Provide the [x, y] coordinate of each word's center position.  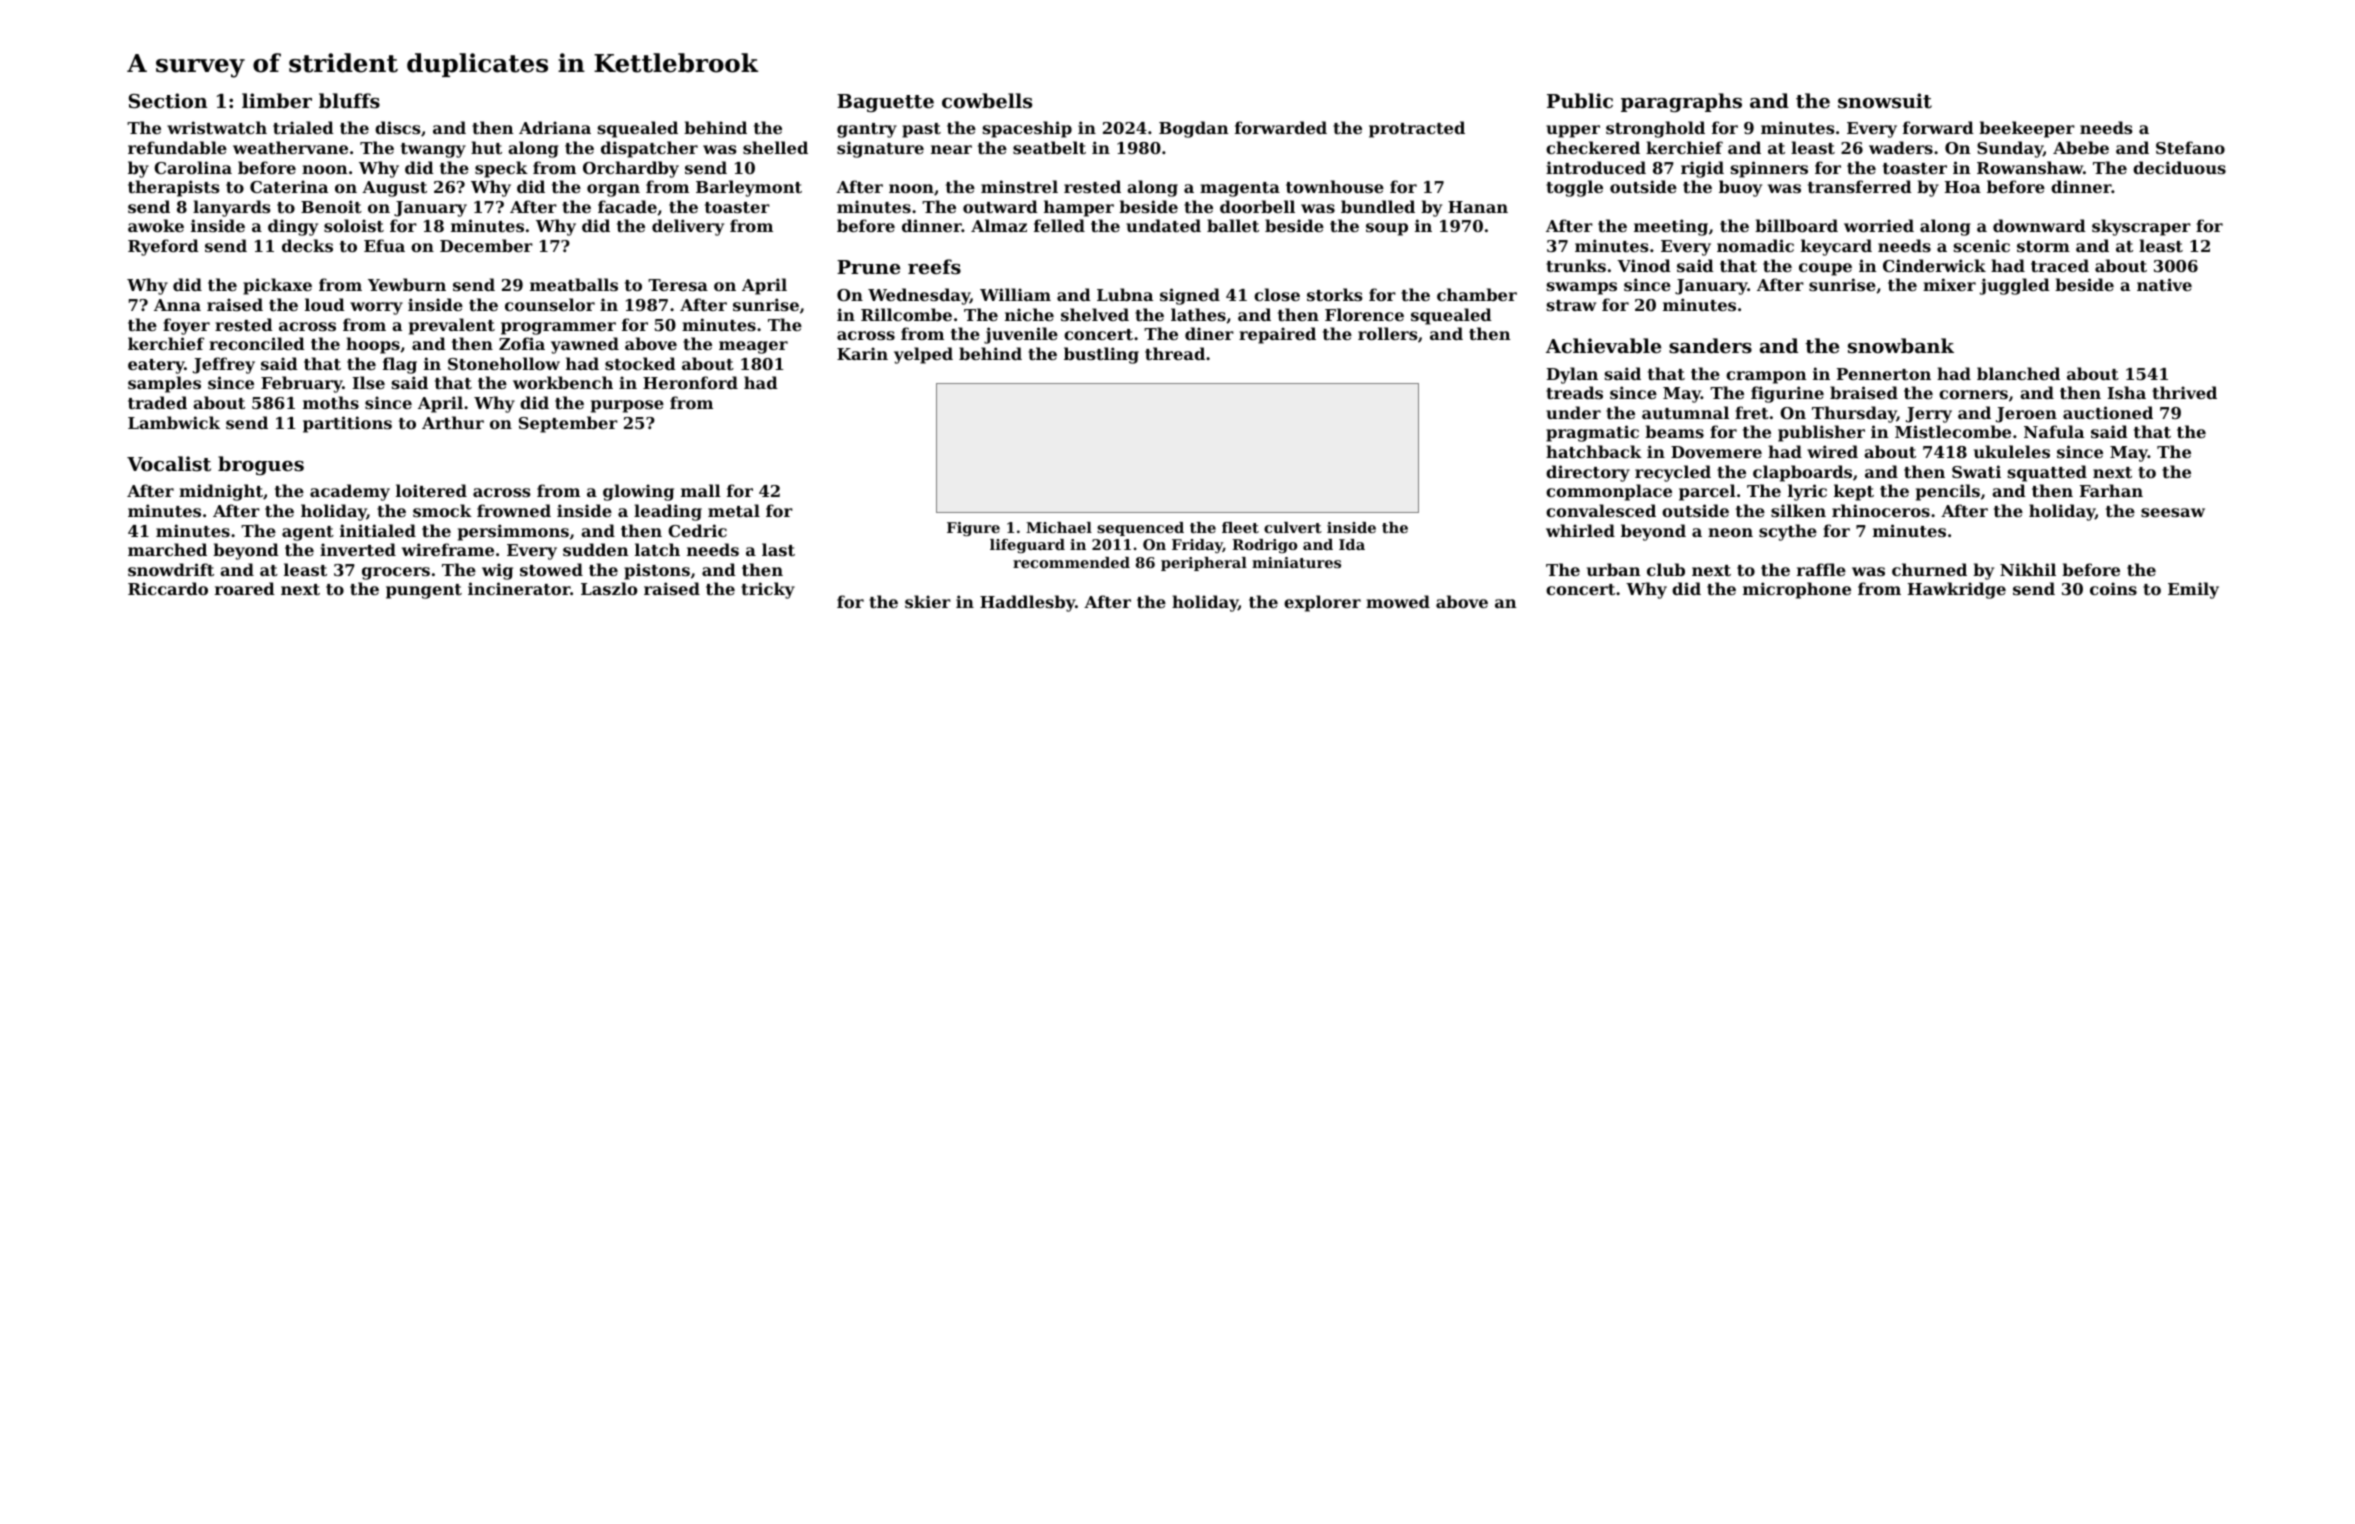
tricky [768, 590]
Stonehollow [504, 363]
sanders [1710, 346]
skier [928, 601]
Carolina [193, 167]
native [2164, 284]
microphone [1797, 590]
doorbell [1257, 206]
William [1015, 294]
